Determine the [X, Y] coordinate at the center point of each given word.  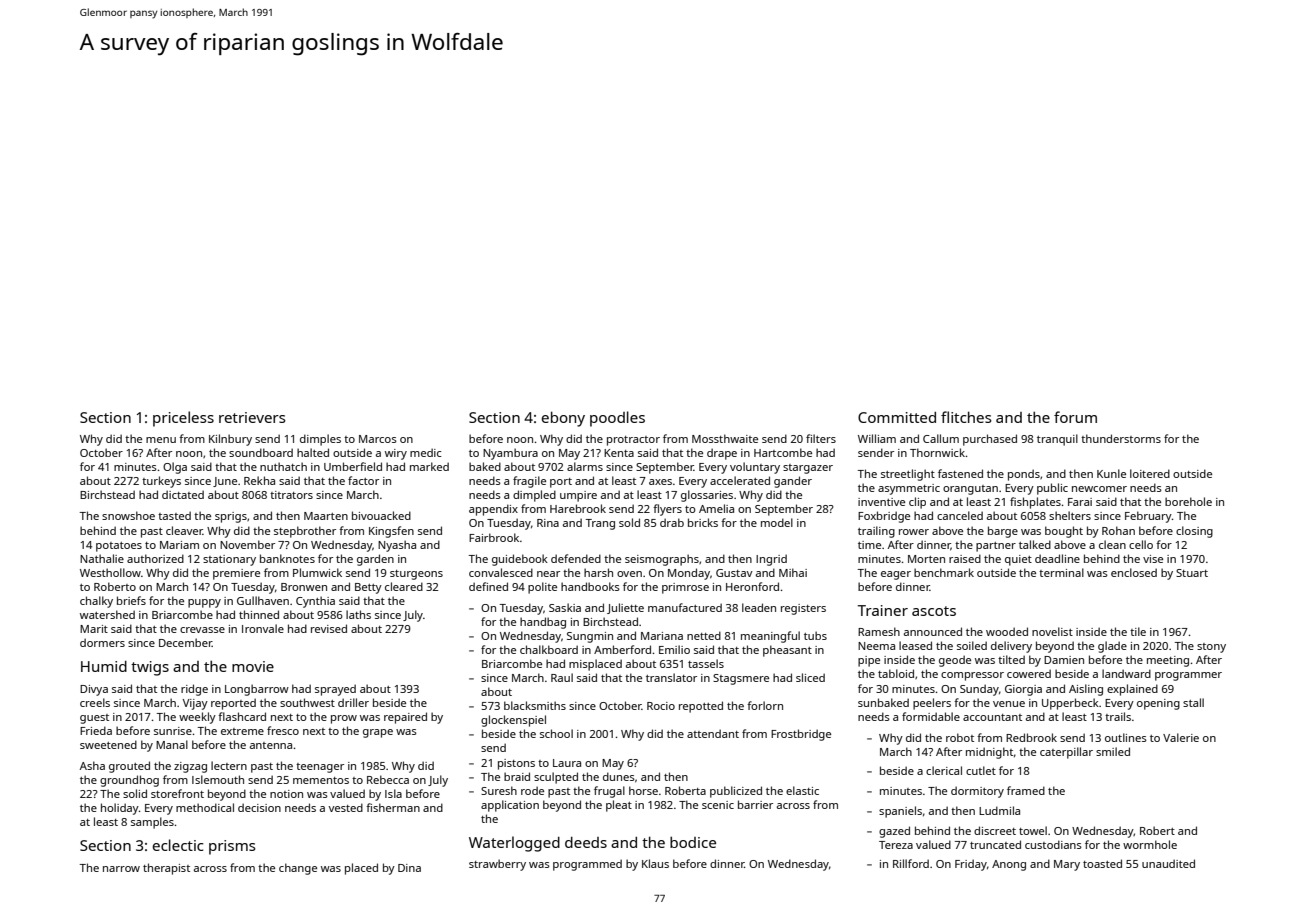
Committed [897, 417]
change [298, 869]
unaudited [1168, 863]
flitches [966, 417]
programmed [587, 865]
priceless [183, 419]
